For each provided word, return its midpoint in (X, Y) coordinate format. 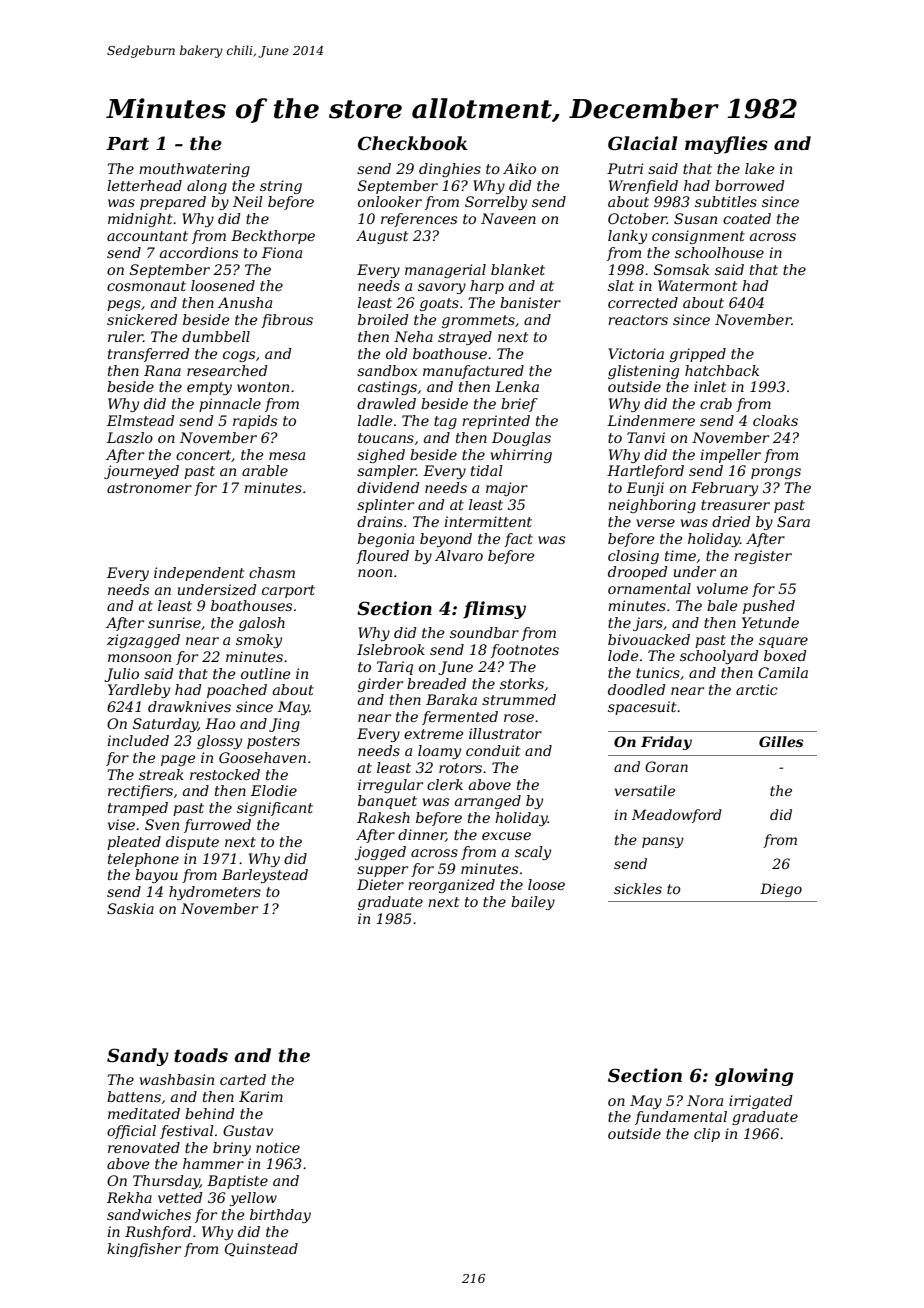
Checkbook (413, 143)
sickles (638, 888)
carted (243, 1079)
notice (278, 1147)
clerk (445, 784)
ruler (125, 336)
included (138, 740)
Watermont (697, 285)
